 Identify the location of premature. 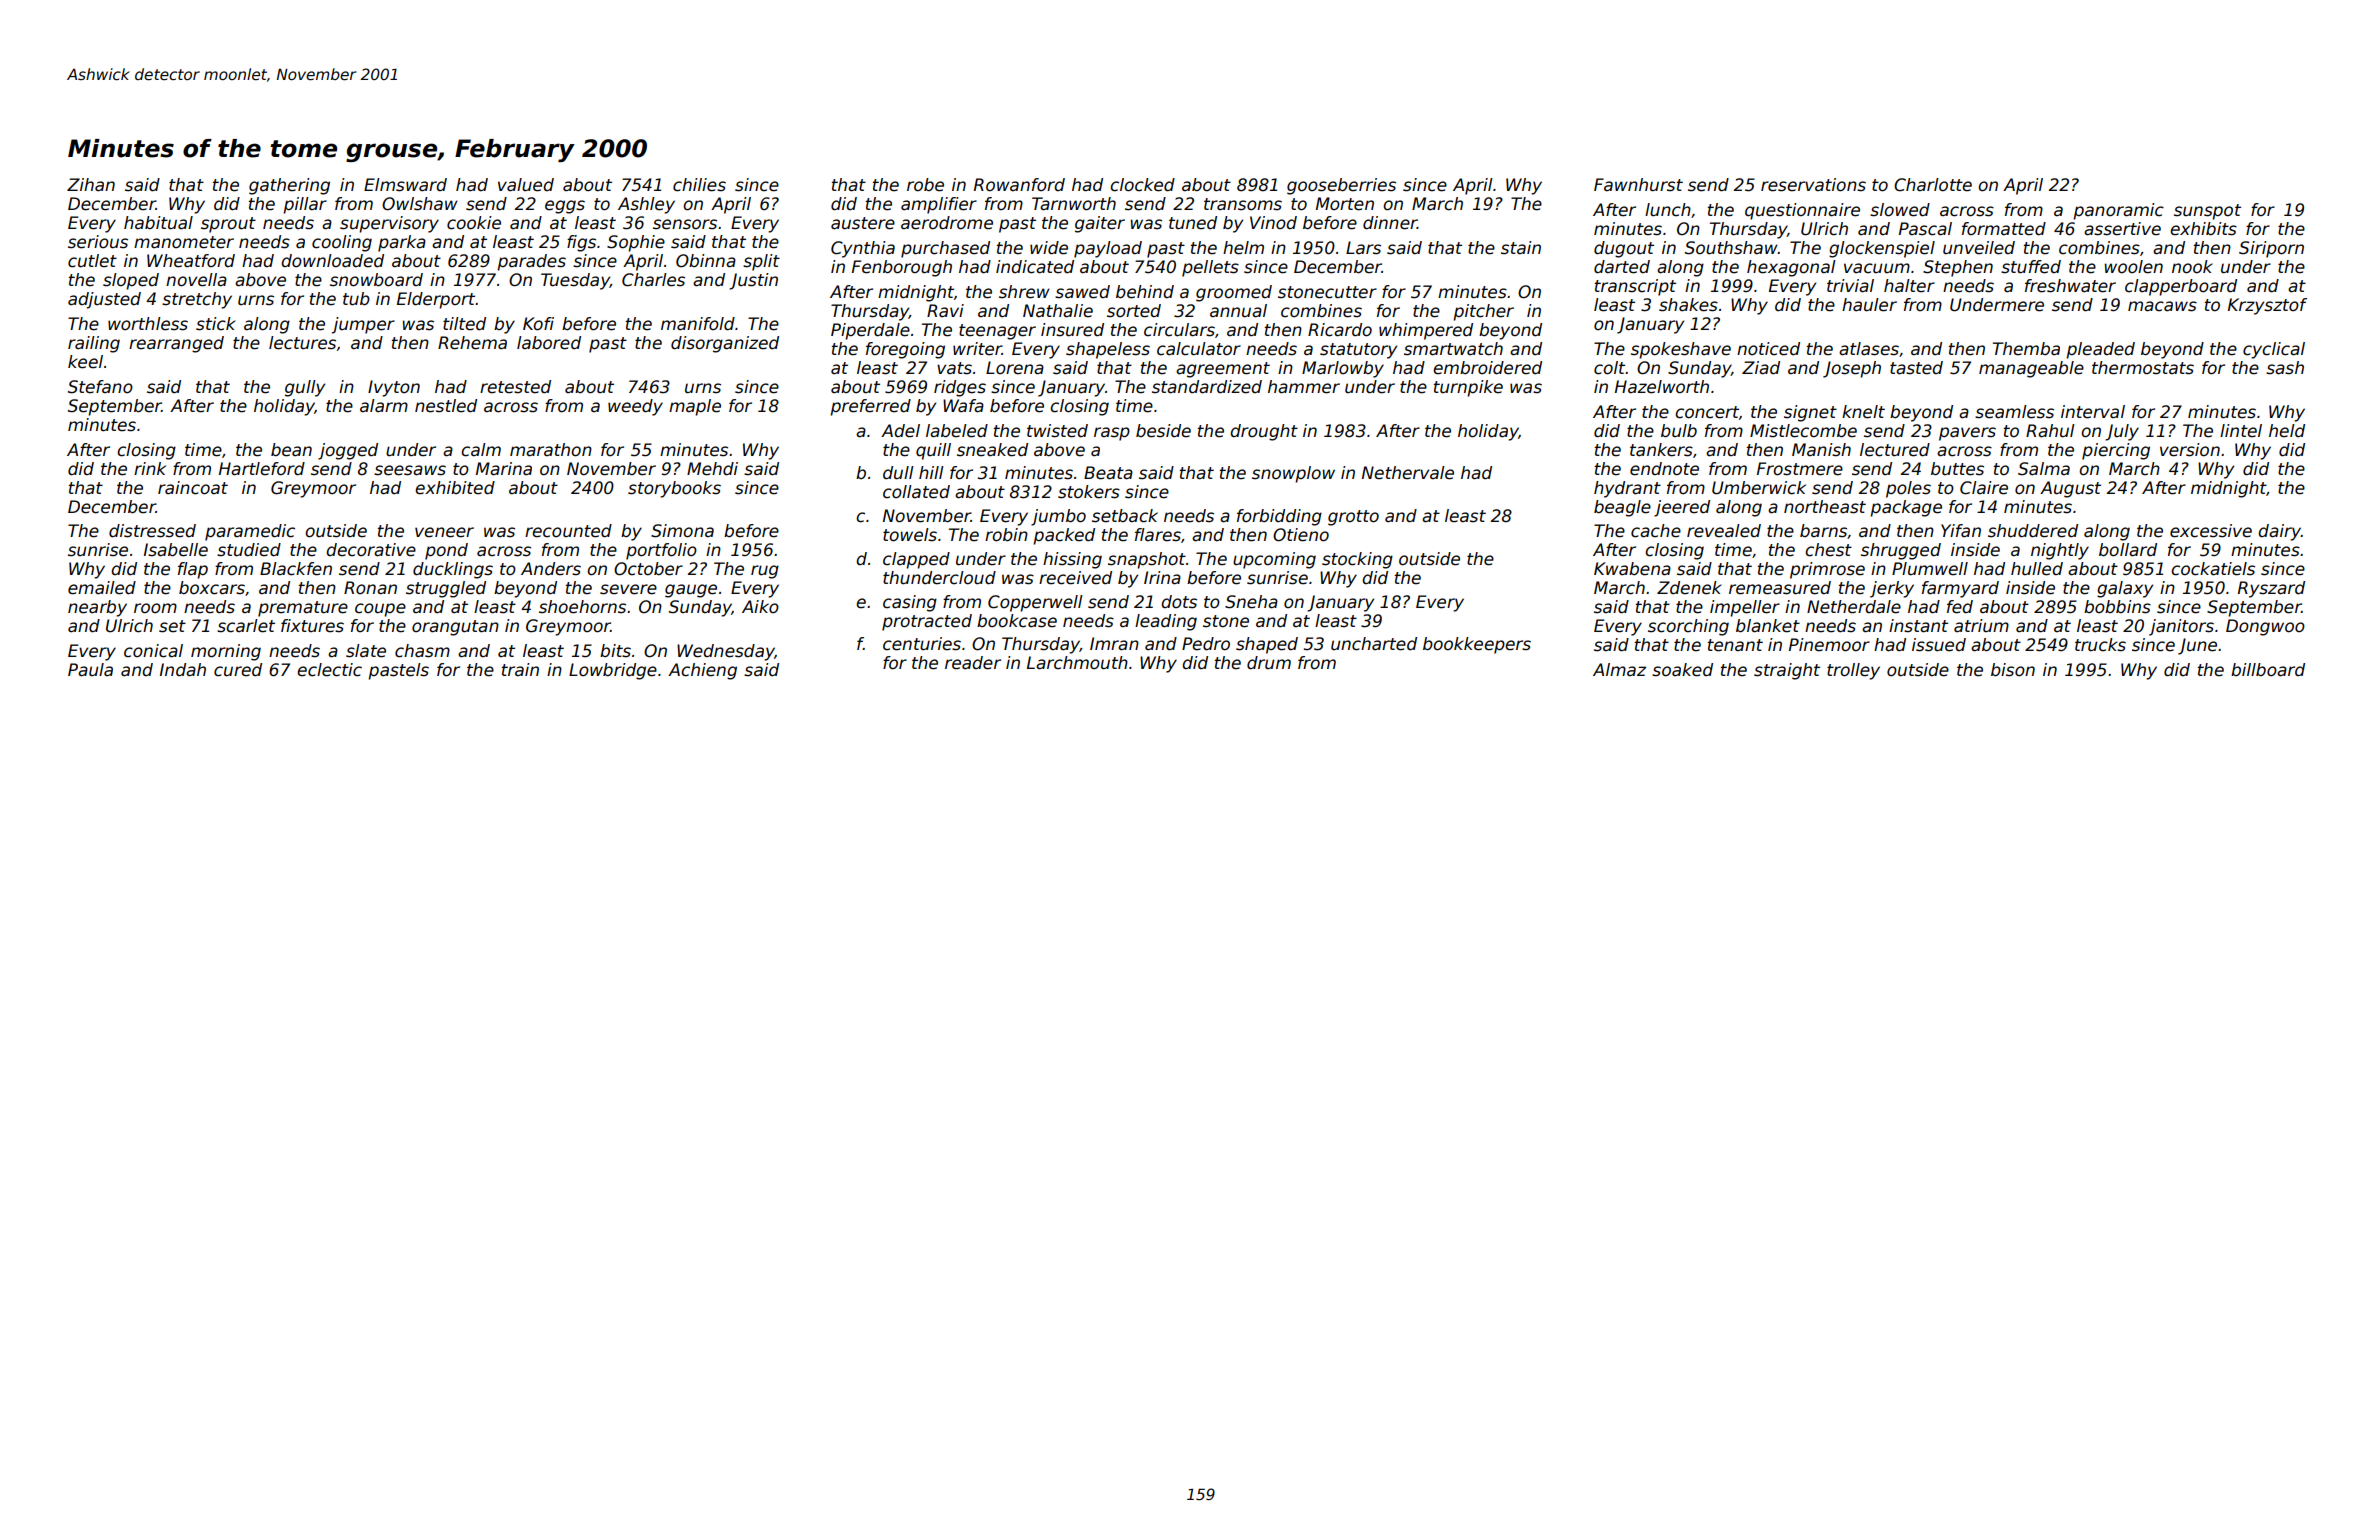
(303, 609).
